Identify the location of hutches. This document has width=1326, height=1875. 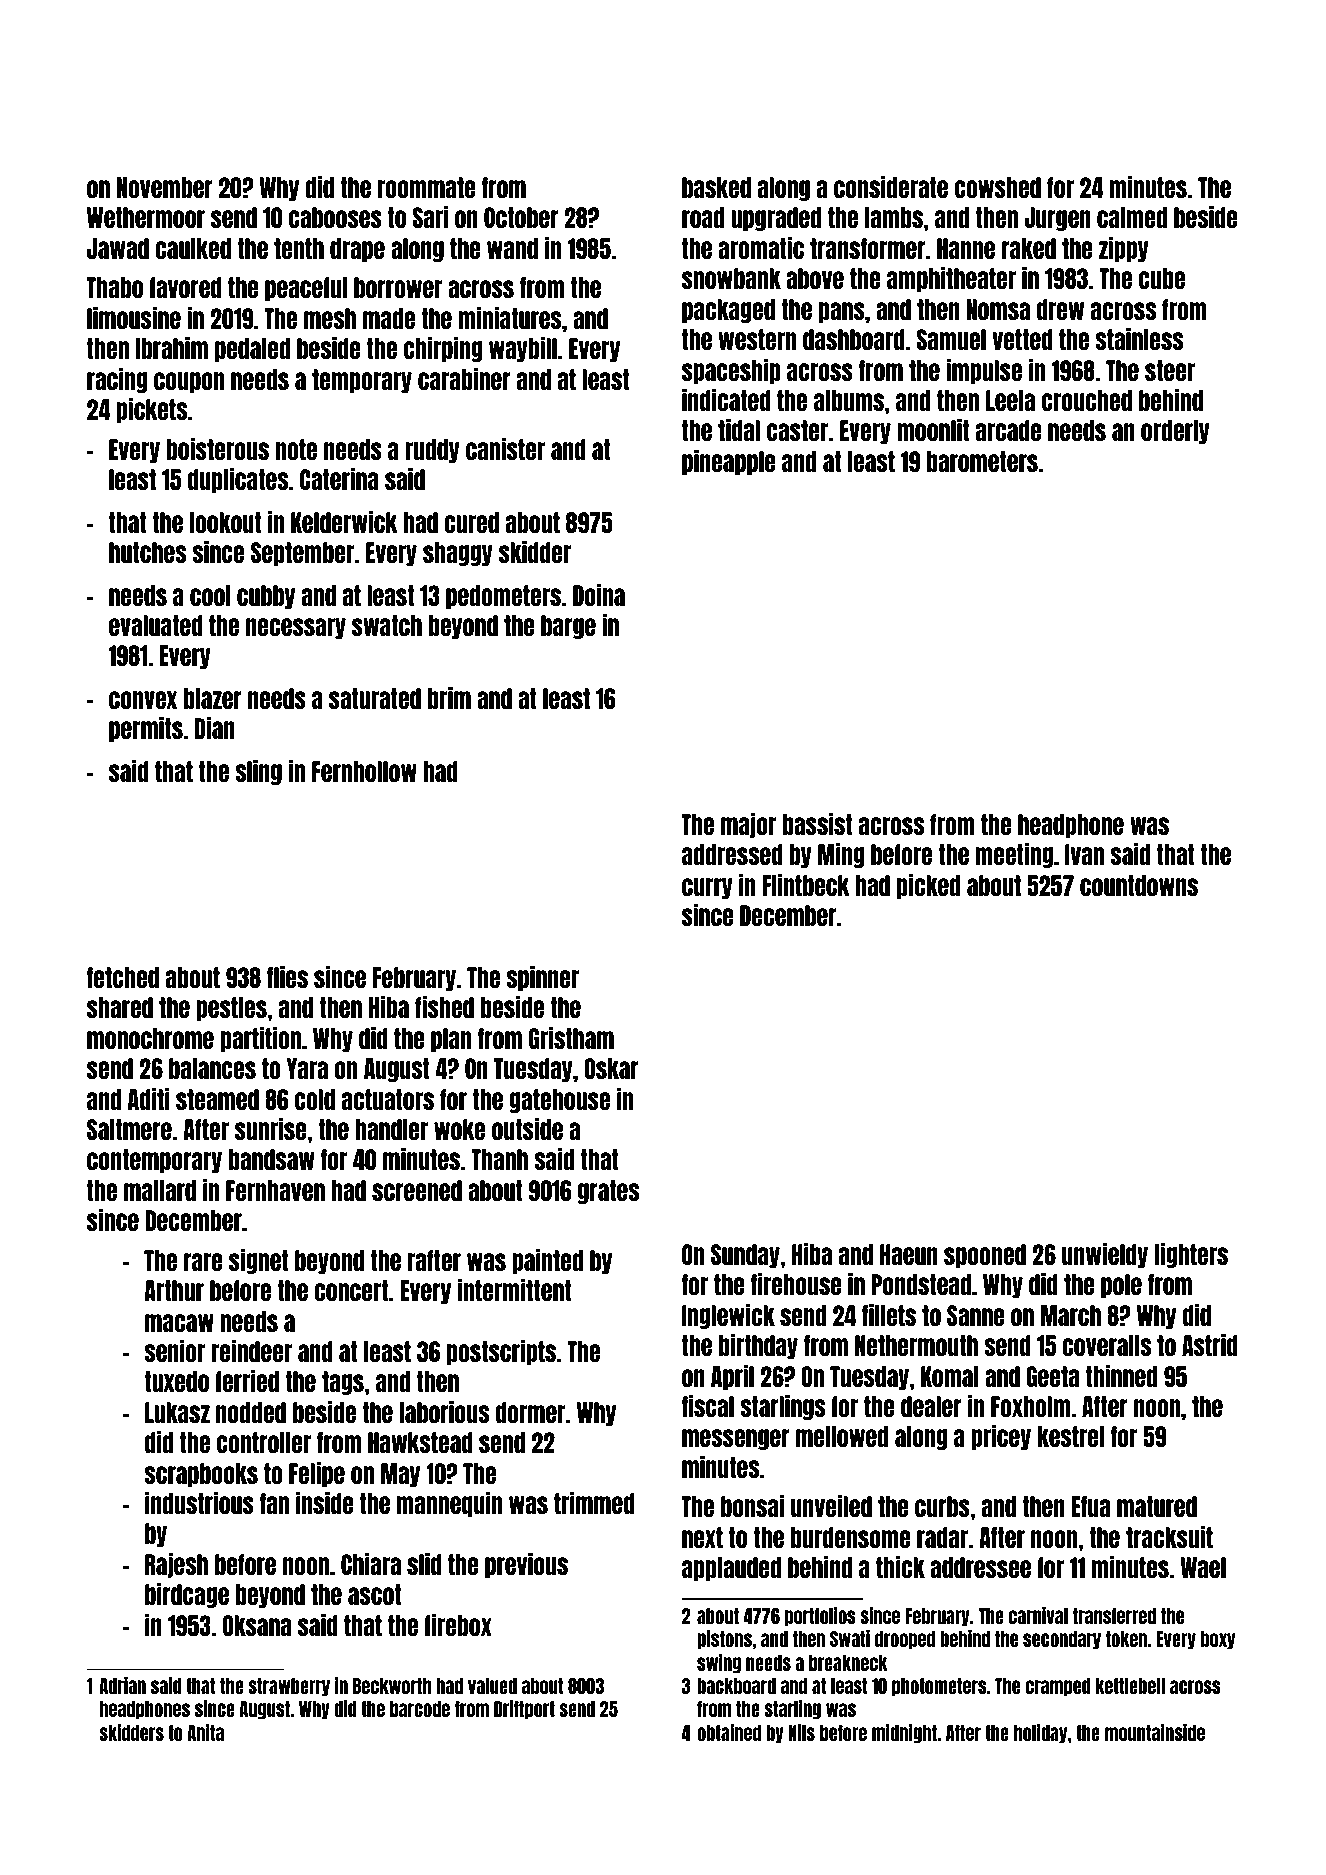
(147, 552).
